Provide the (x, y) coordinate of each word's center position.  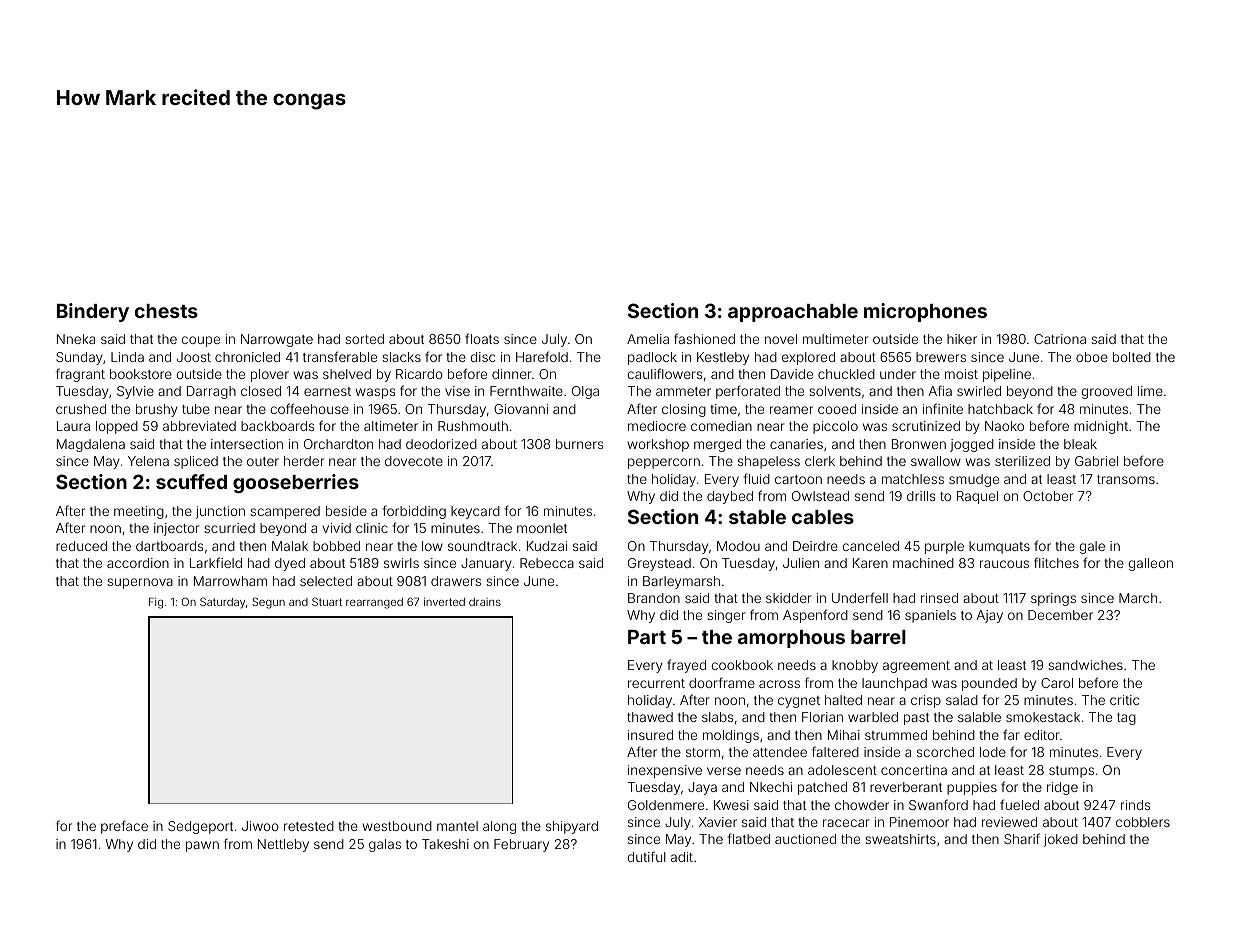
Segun (268, 603)
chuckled (846, 374)
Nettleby (283, 845)
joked (1061, 840)
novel (781, 339)
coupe (201, 341)
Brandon (654, 598)
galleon (1151, 564)
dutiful (647, 856)
